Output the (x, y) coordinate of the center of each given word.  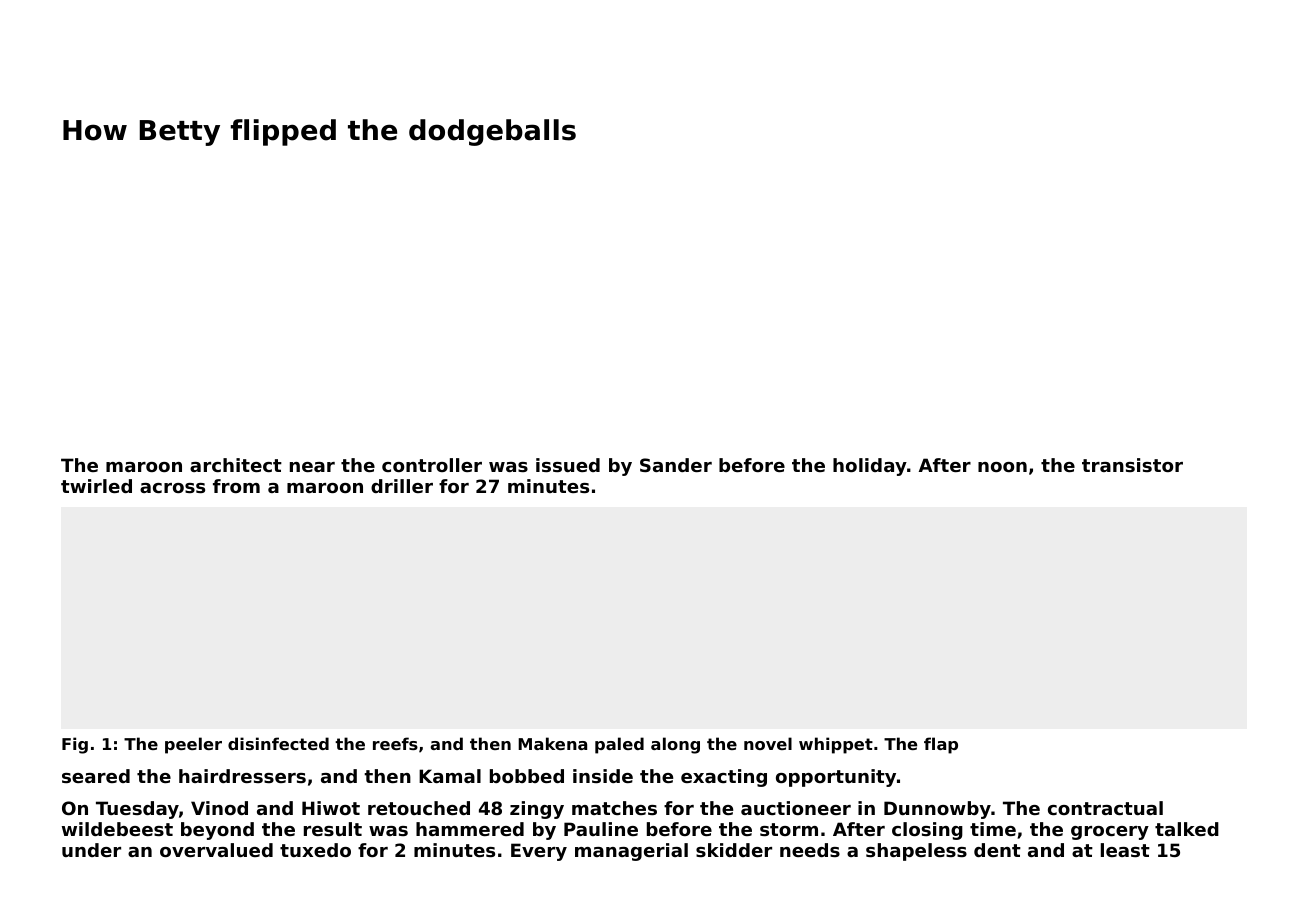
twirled (96, 486)
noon (1002, 467)
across (172, 488)
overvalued (216, 850)
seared (96, 776)
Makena (552, 743)
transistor (1132, 465)
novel (768, 743)
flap (941, 745)
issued (568, 465)
